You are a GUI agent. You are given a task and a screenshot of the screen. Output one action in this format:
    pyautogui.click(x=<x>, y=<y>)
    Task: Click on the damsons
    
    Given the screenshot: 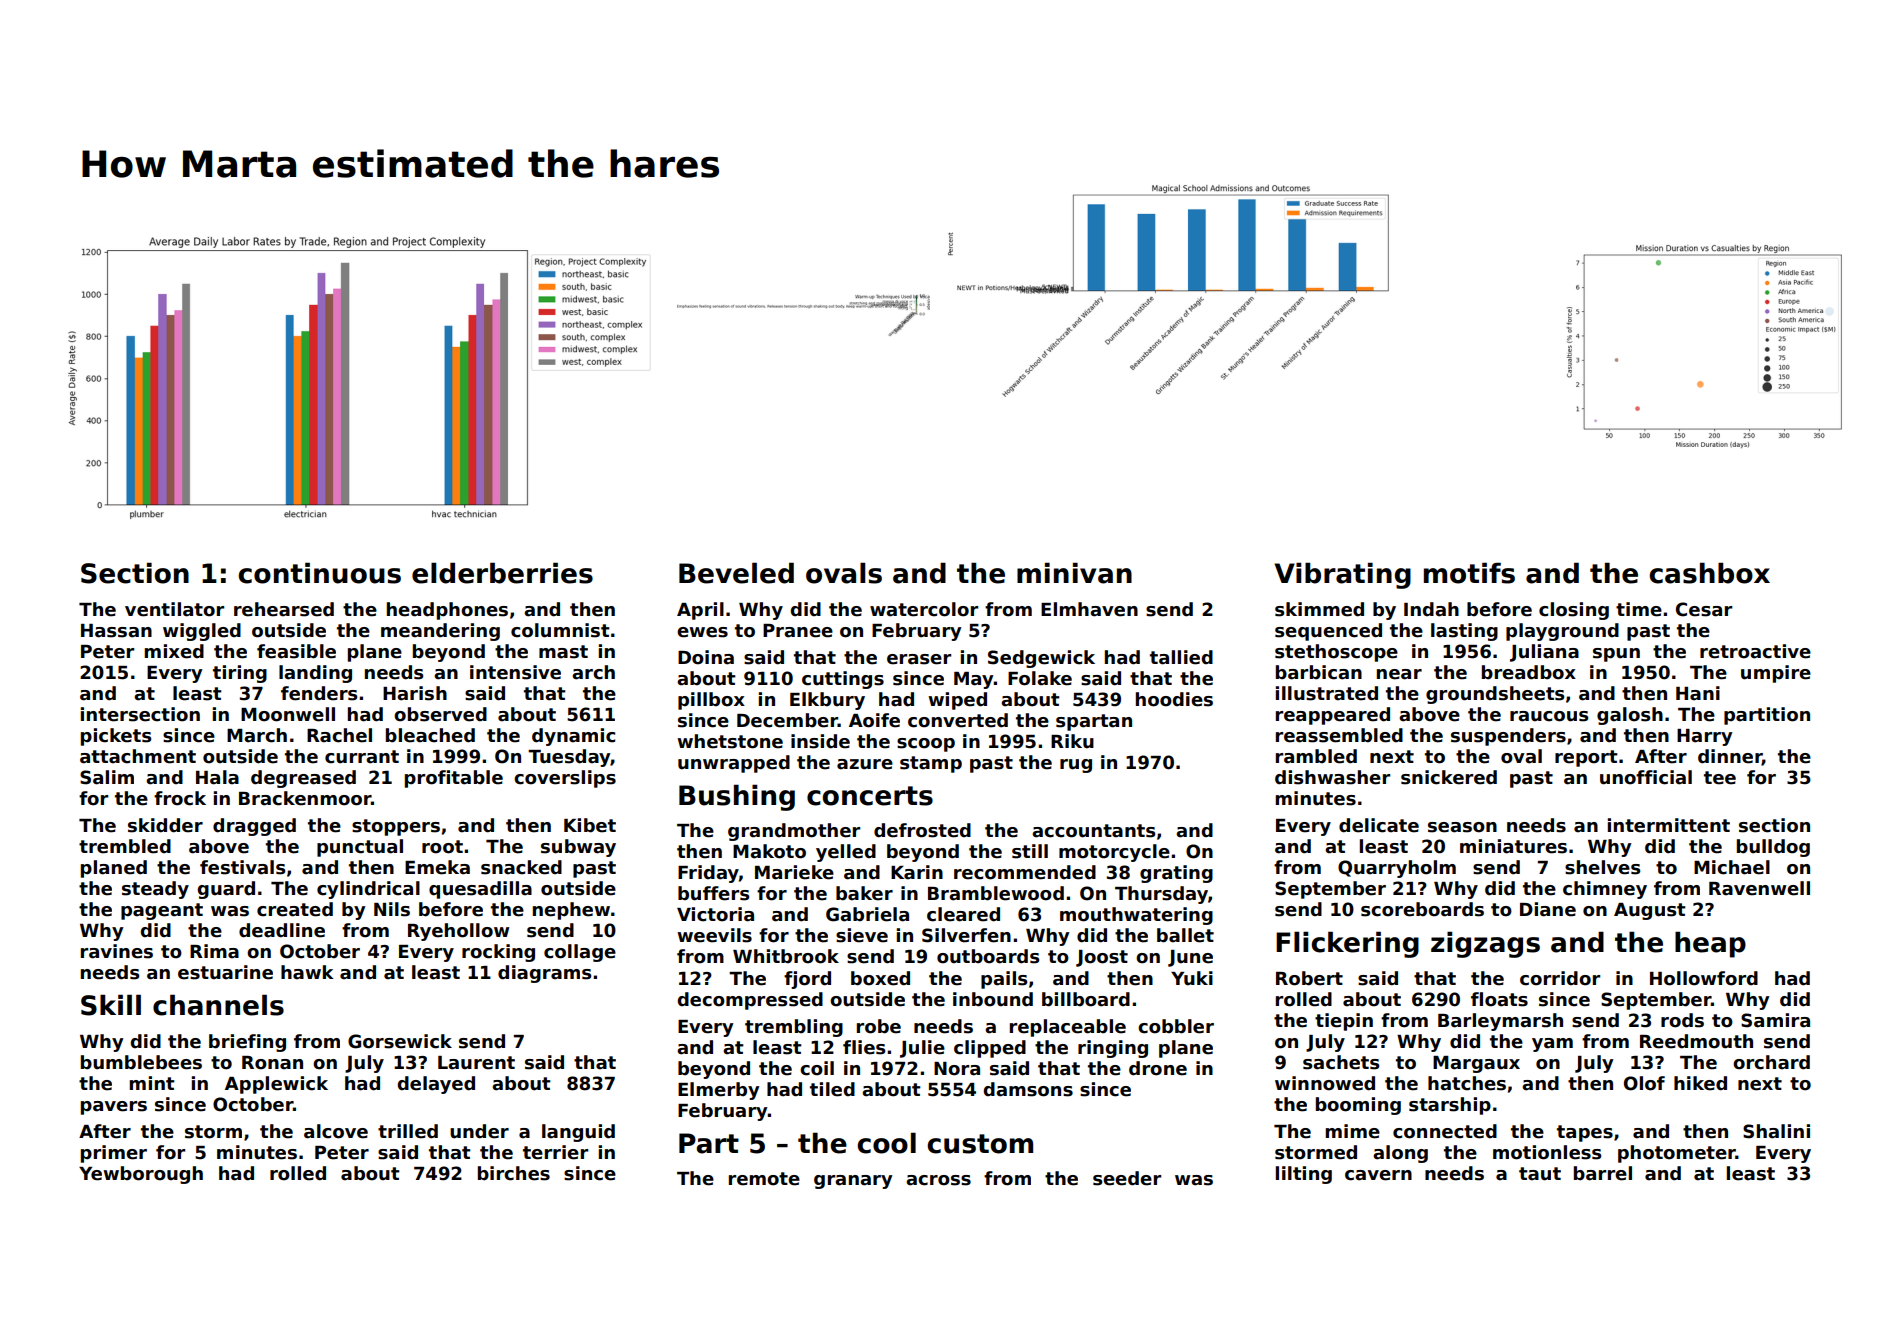 What is the action you would take?
    pyautogui.click(x=1028, y=1089)
